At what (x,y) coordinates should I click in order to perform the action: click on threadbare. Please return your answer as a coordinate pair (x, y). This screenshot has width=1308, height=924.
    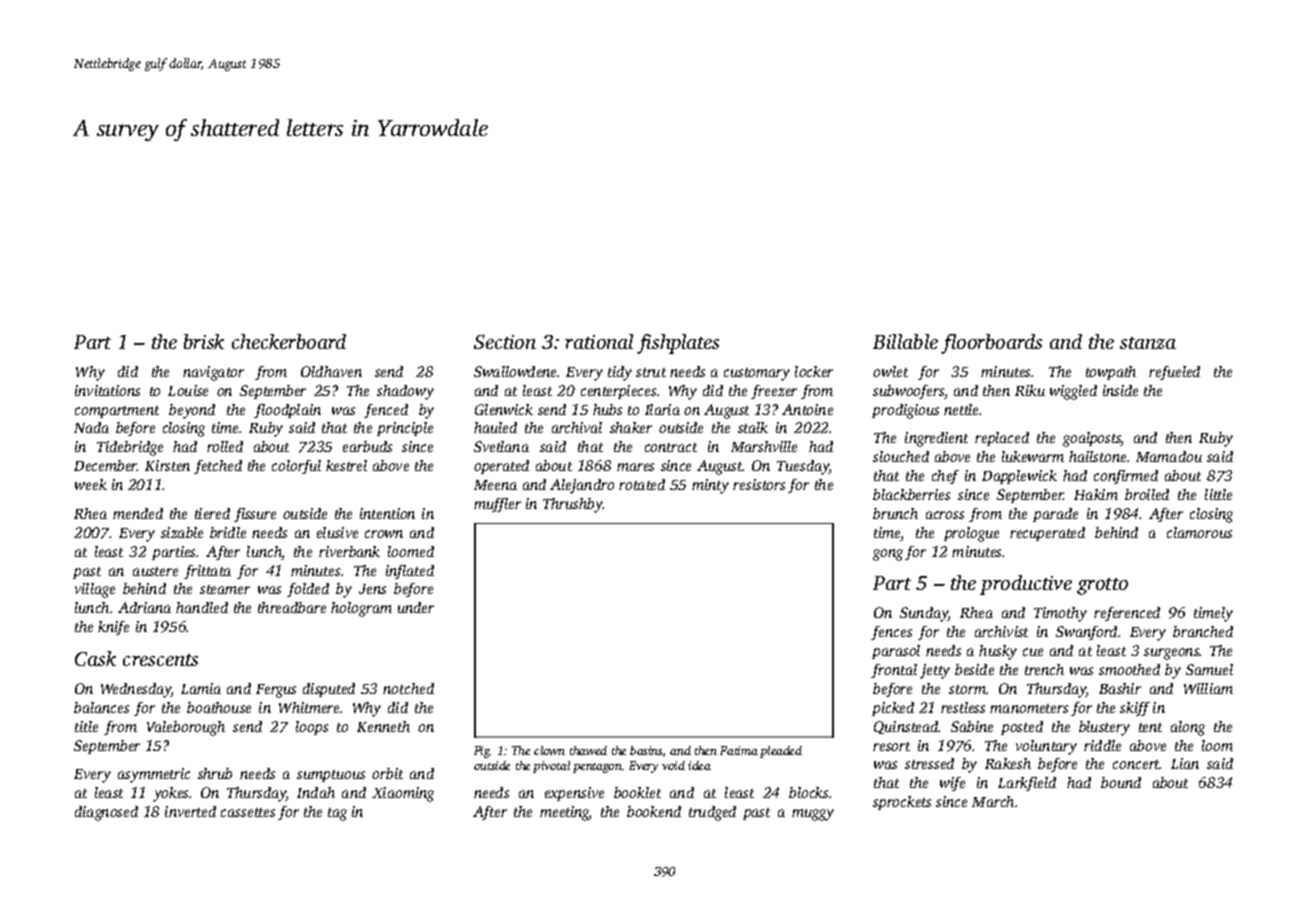
    Looking at the image, I should click on (292, 607).
